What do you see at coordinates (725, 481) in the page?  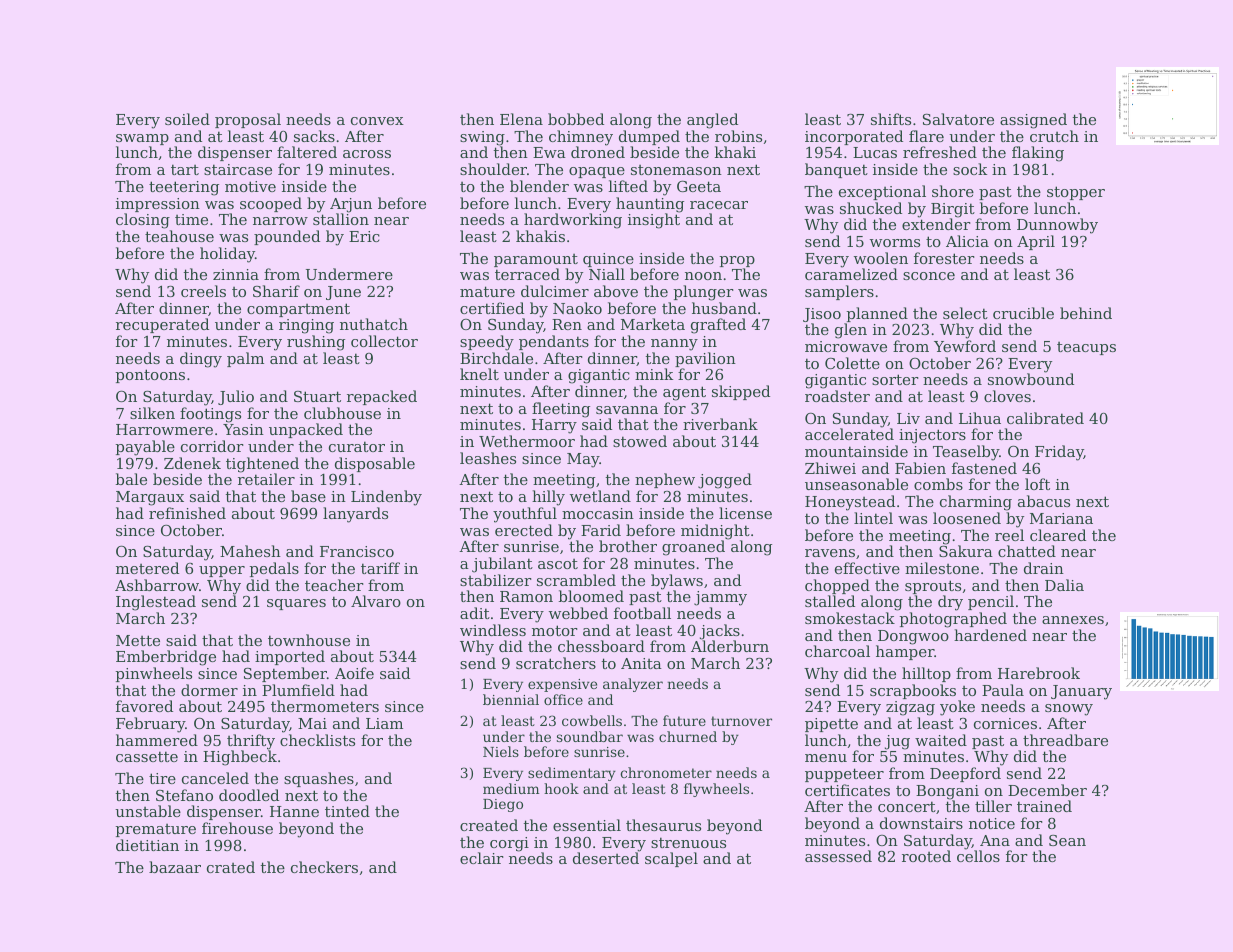 I see `jogged` at bounding box center [725, 481].
